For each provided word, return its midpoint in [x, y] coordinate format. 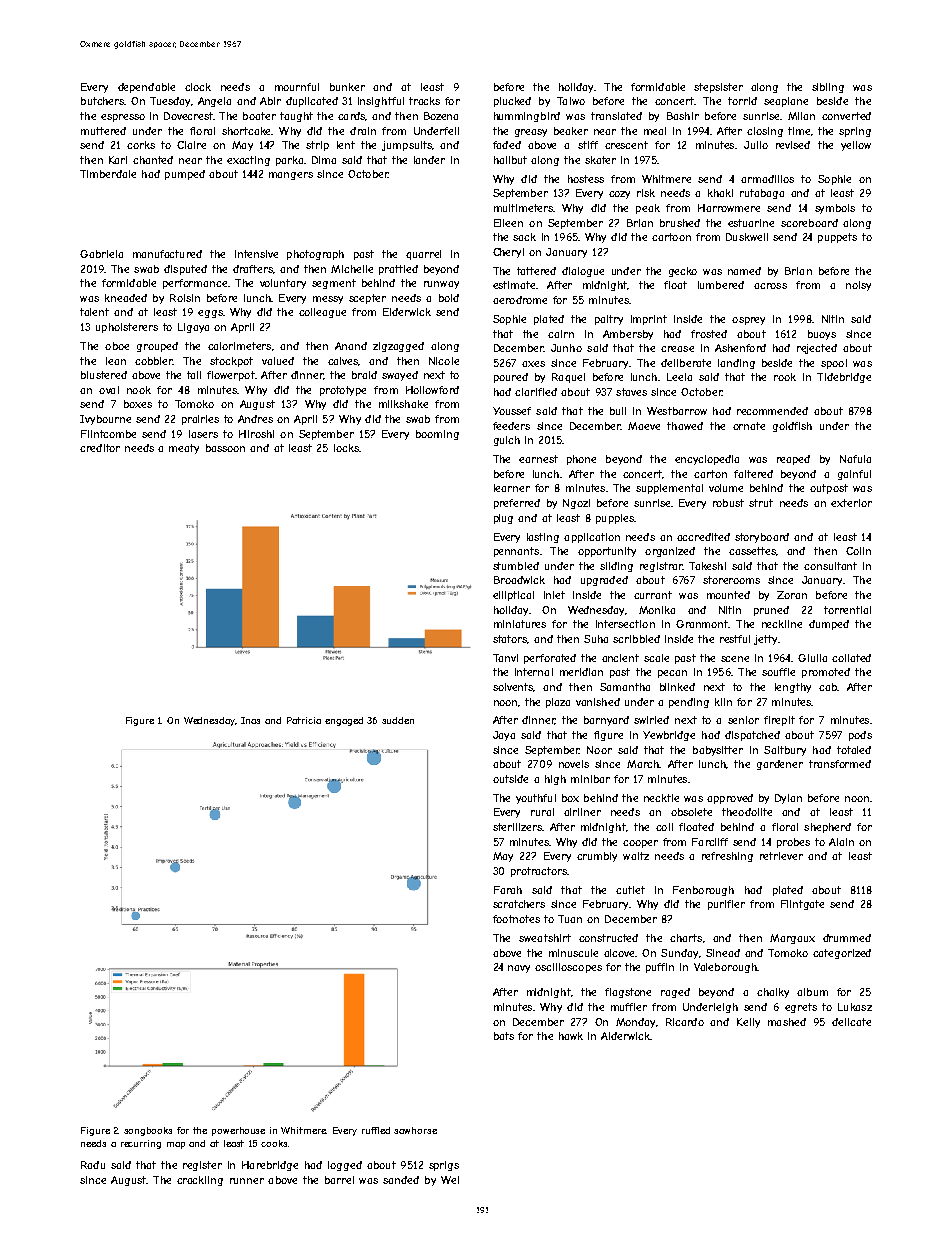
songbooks [148, 1131]
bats [504, 1036]
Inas [250, 720]
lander [429, 160]
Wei [450, 1180]
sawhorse [415, 1130]
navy [519, 969]
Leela [679, 377]
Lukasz [855, 1007]
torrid [742, 101]
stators [510, 639]
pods [860, 736]
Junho [566, 348]
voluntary [283, 284]
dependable [146, 88]
